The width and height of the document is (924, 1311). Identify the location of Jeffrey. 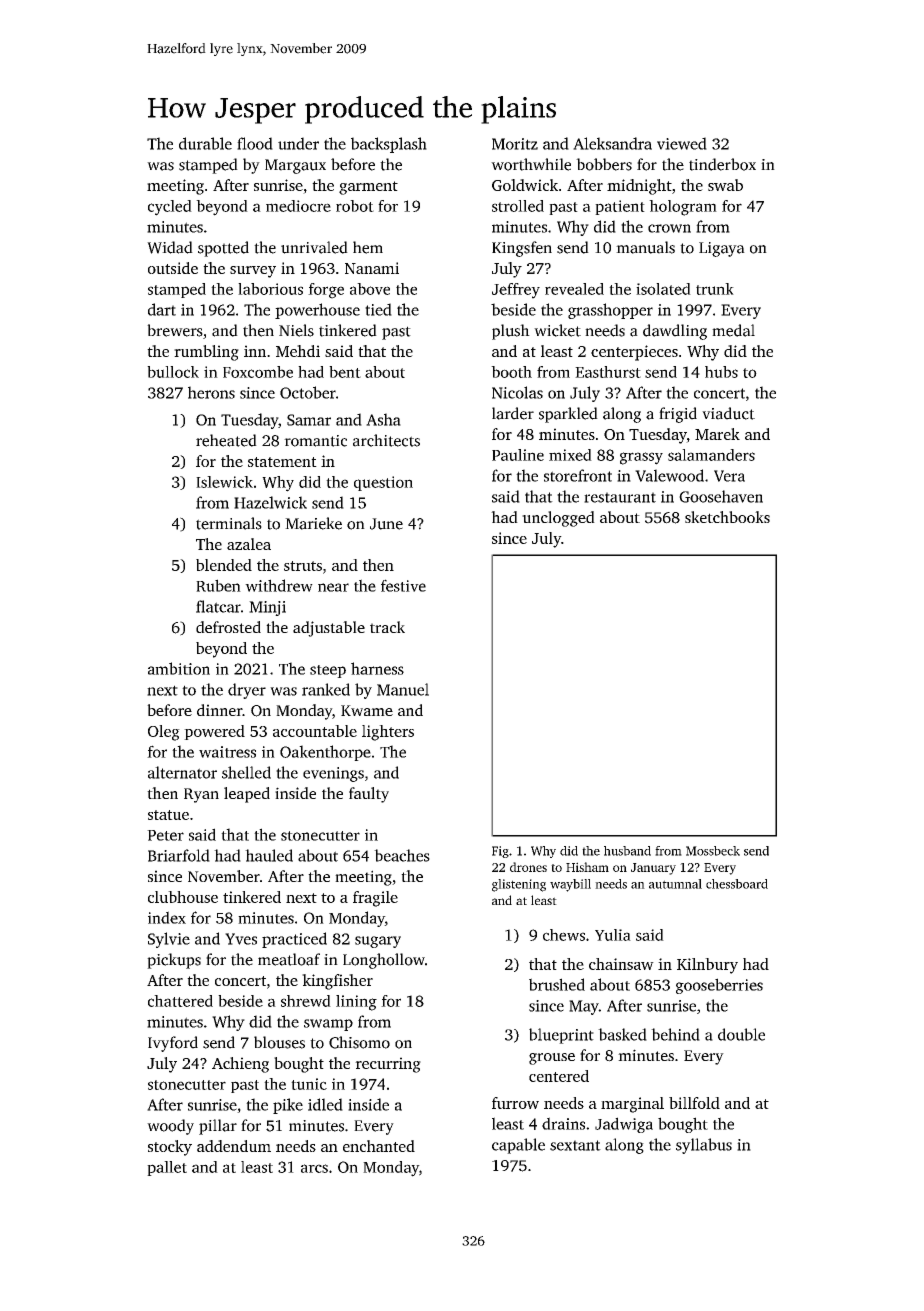
(516, 291).
